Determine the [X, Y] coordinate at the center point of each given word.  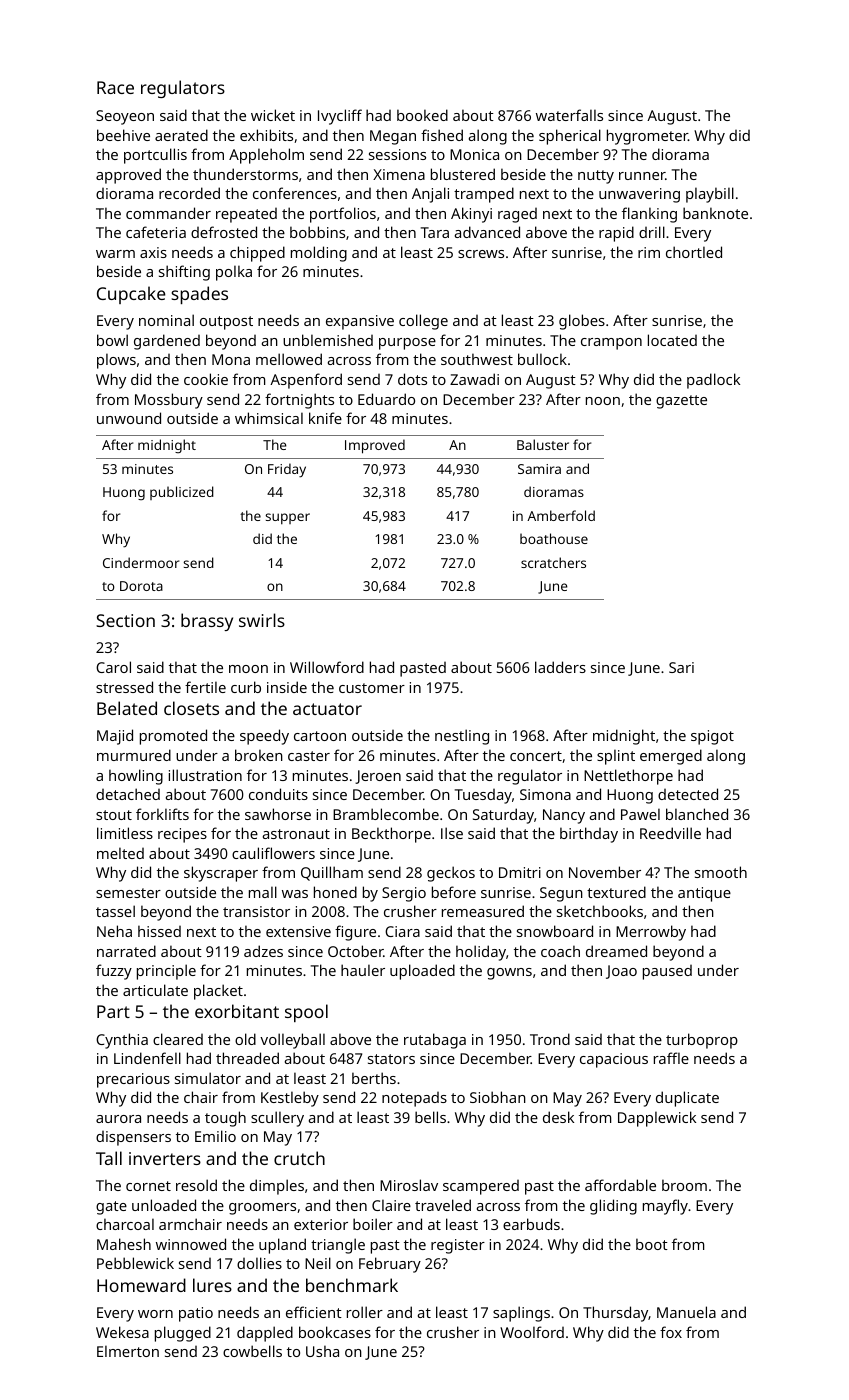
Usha [322, 1351]
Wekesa [122, 1332]
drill [652, 232]
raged [517, 215]
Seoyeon [125, 117]
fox [671, 1332]
